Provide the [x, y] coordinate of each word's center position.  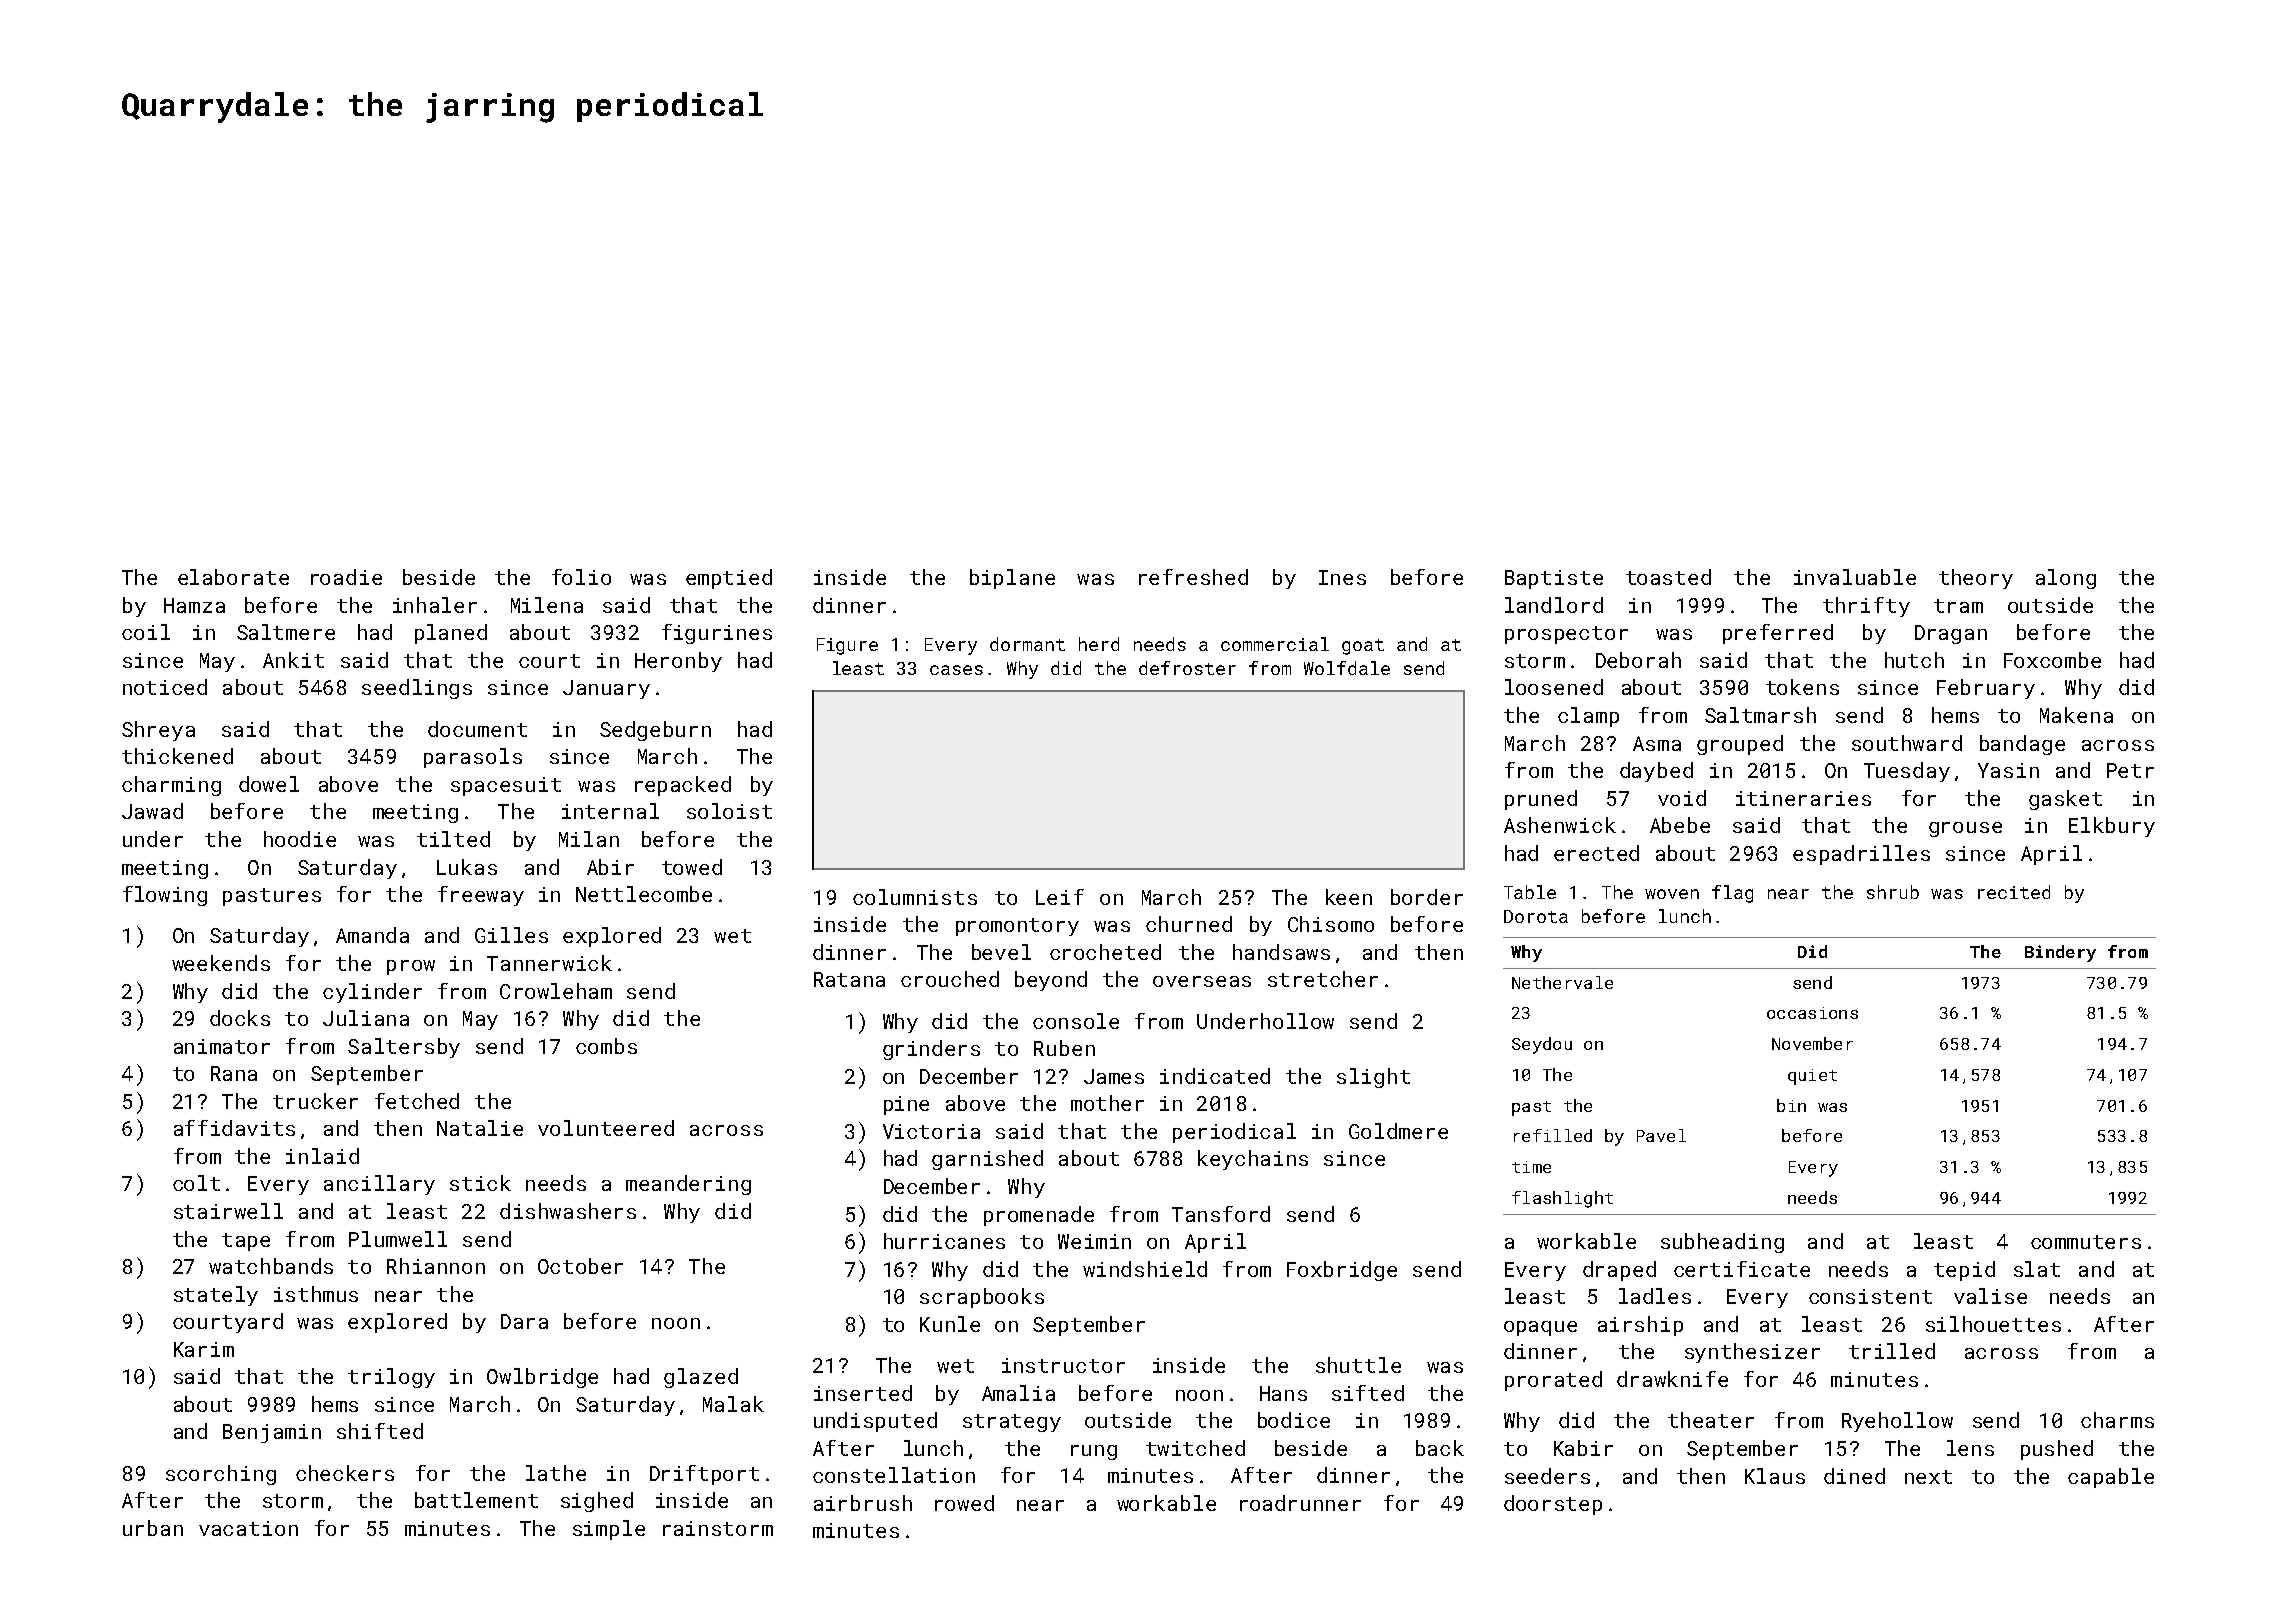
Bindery [2060, 953]
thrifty [1866, 607]
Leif [1060, 897]
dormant [1027, 644]
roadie [346, 577]
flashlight [1562, 1199]
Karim [204, 1349]
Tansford [1221, 1214]
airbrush [863, 1503]
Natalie [480, 1128]
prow [411, 967]
